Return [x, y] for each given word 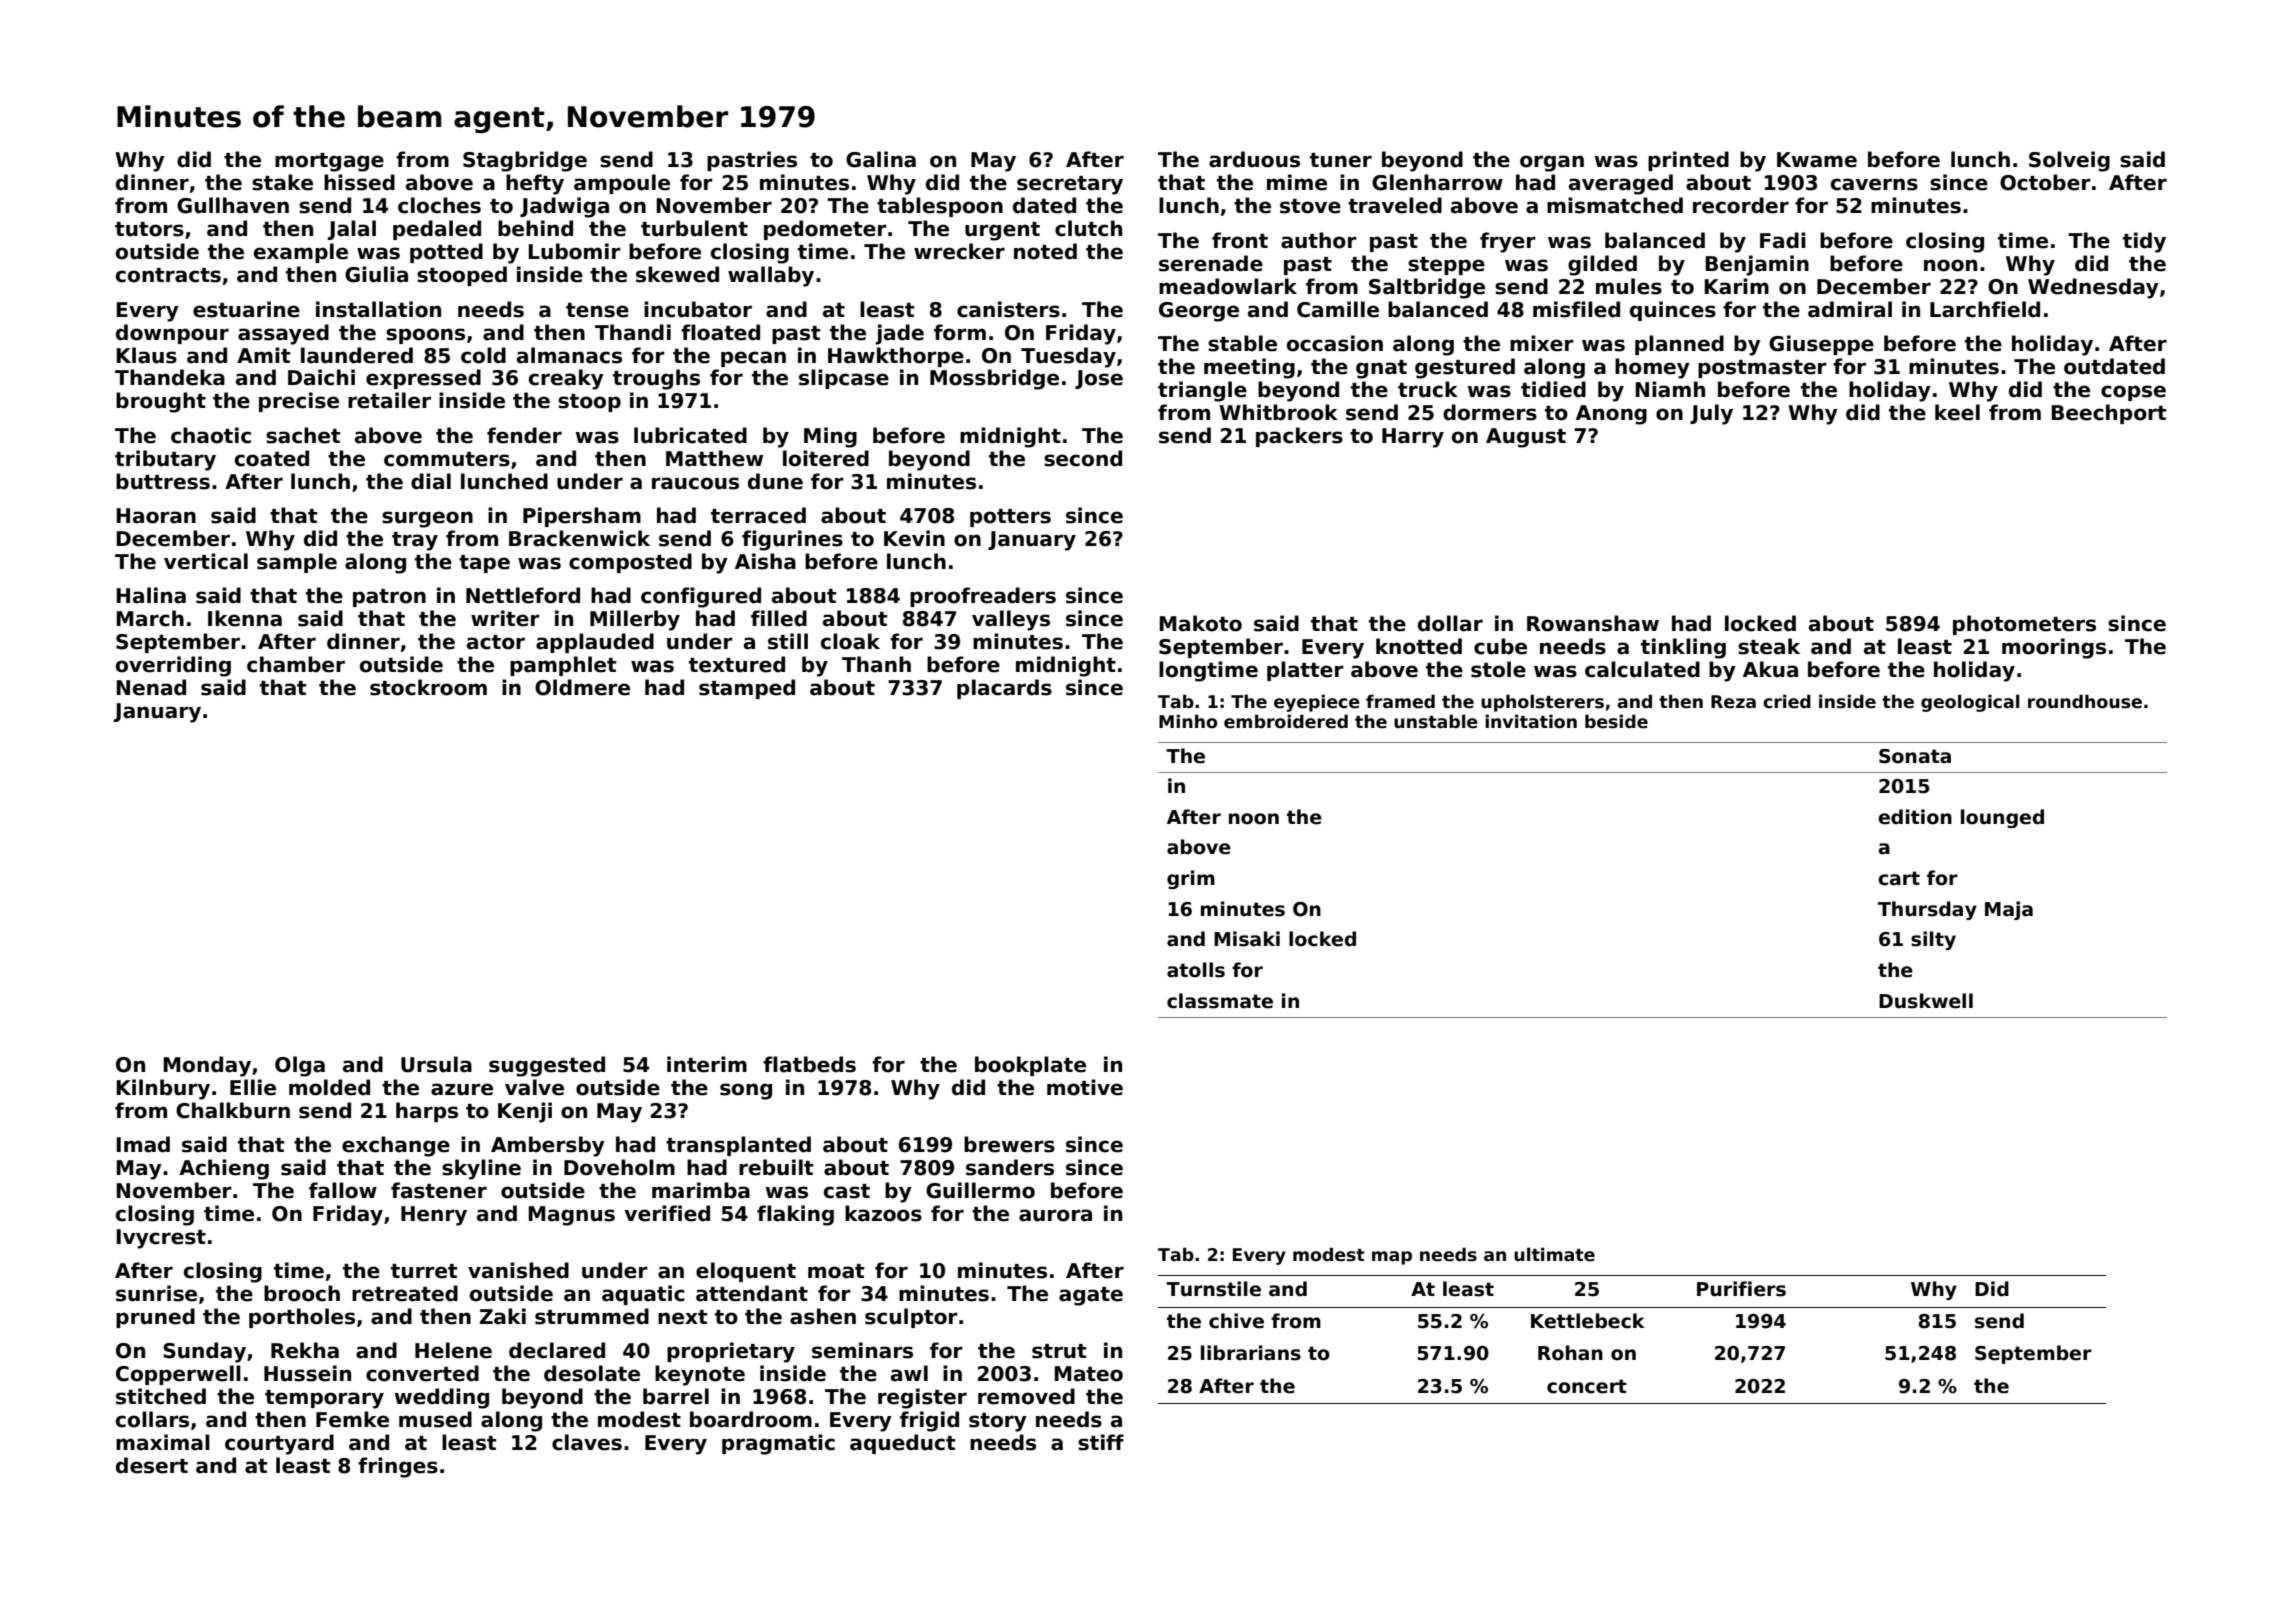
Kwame [1817, 160]
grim [1191, 879]
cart [1899, 878]
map [1392, 1258]
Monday [207, 1066]
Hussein [307, 1373]
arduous [1254, 159]
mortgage [329, 162]
